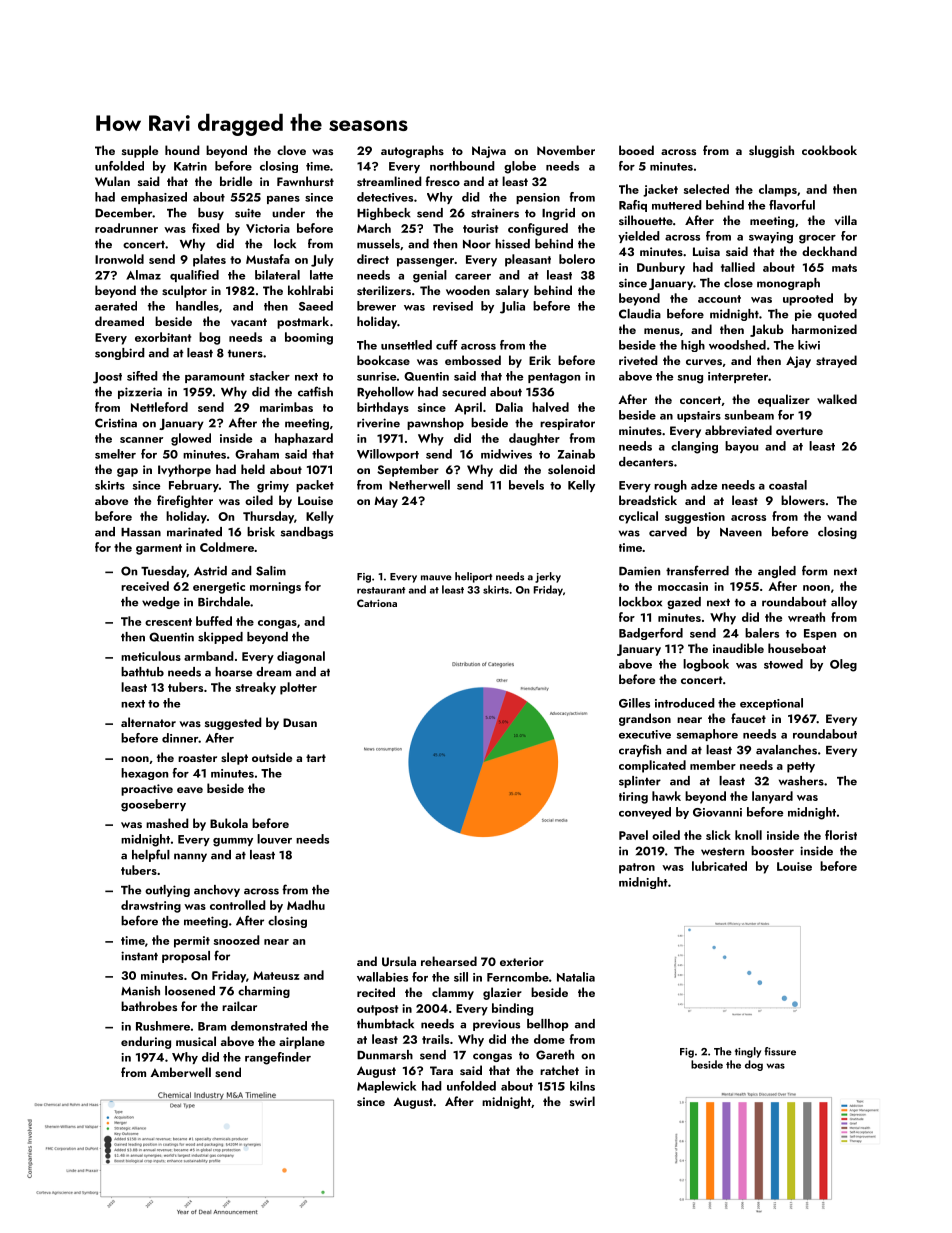  I want to click on Wulan, so click(112, 181).
